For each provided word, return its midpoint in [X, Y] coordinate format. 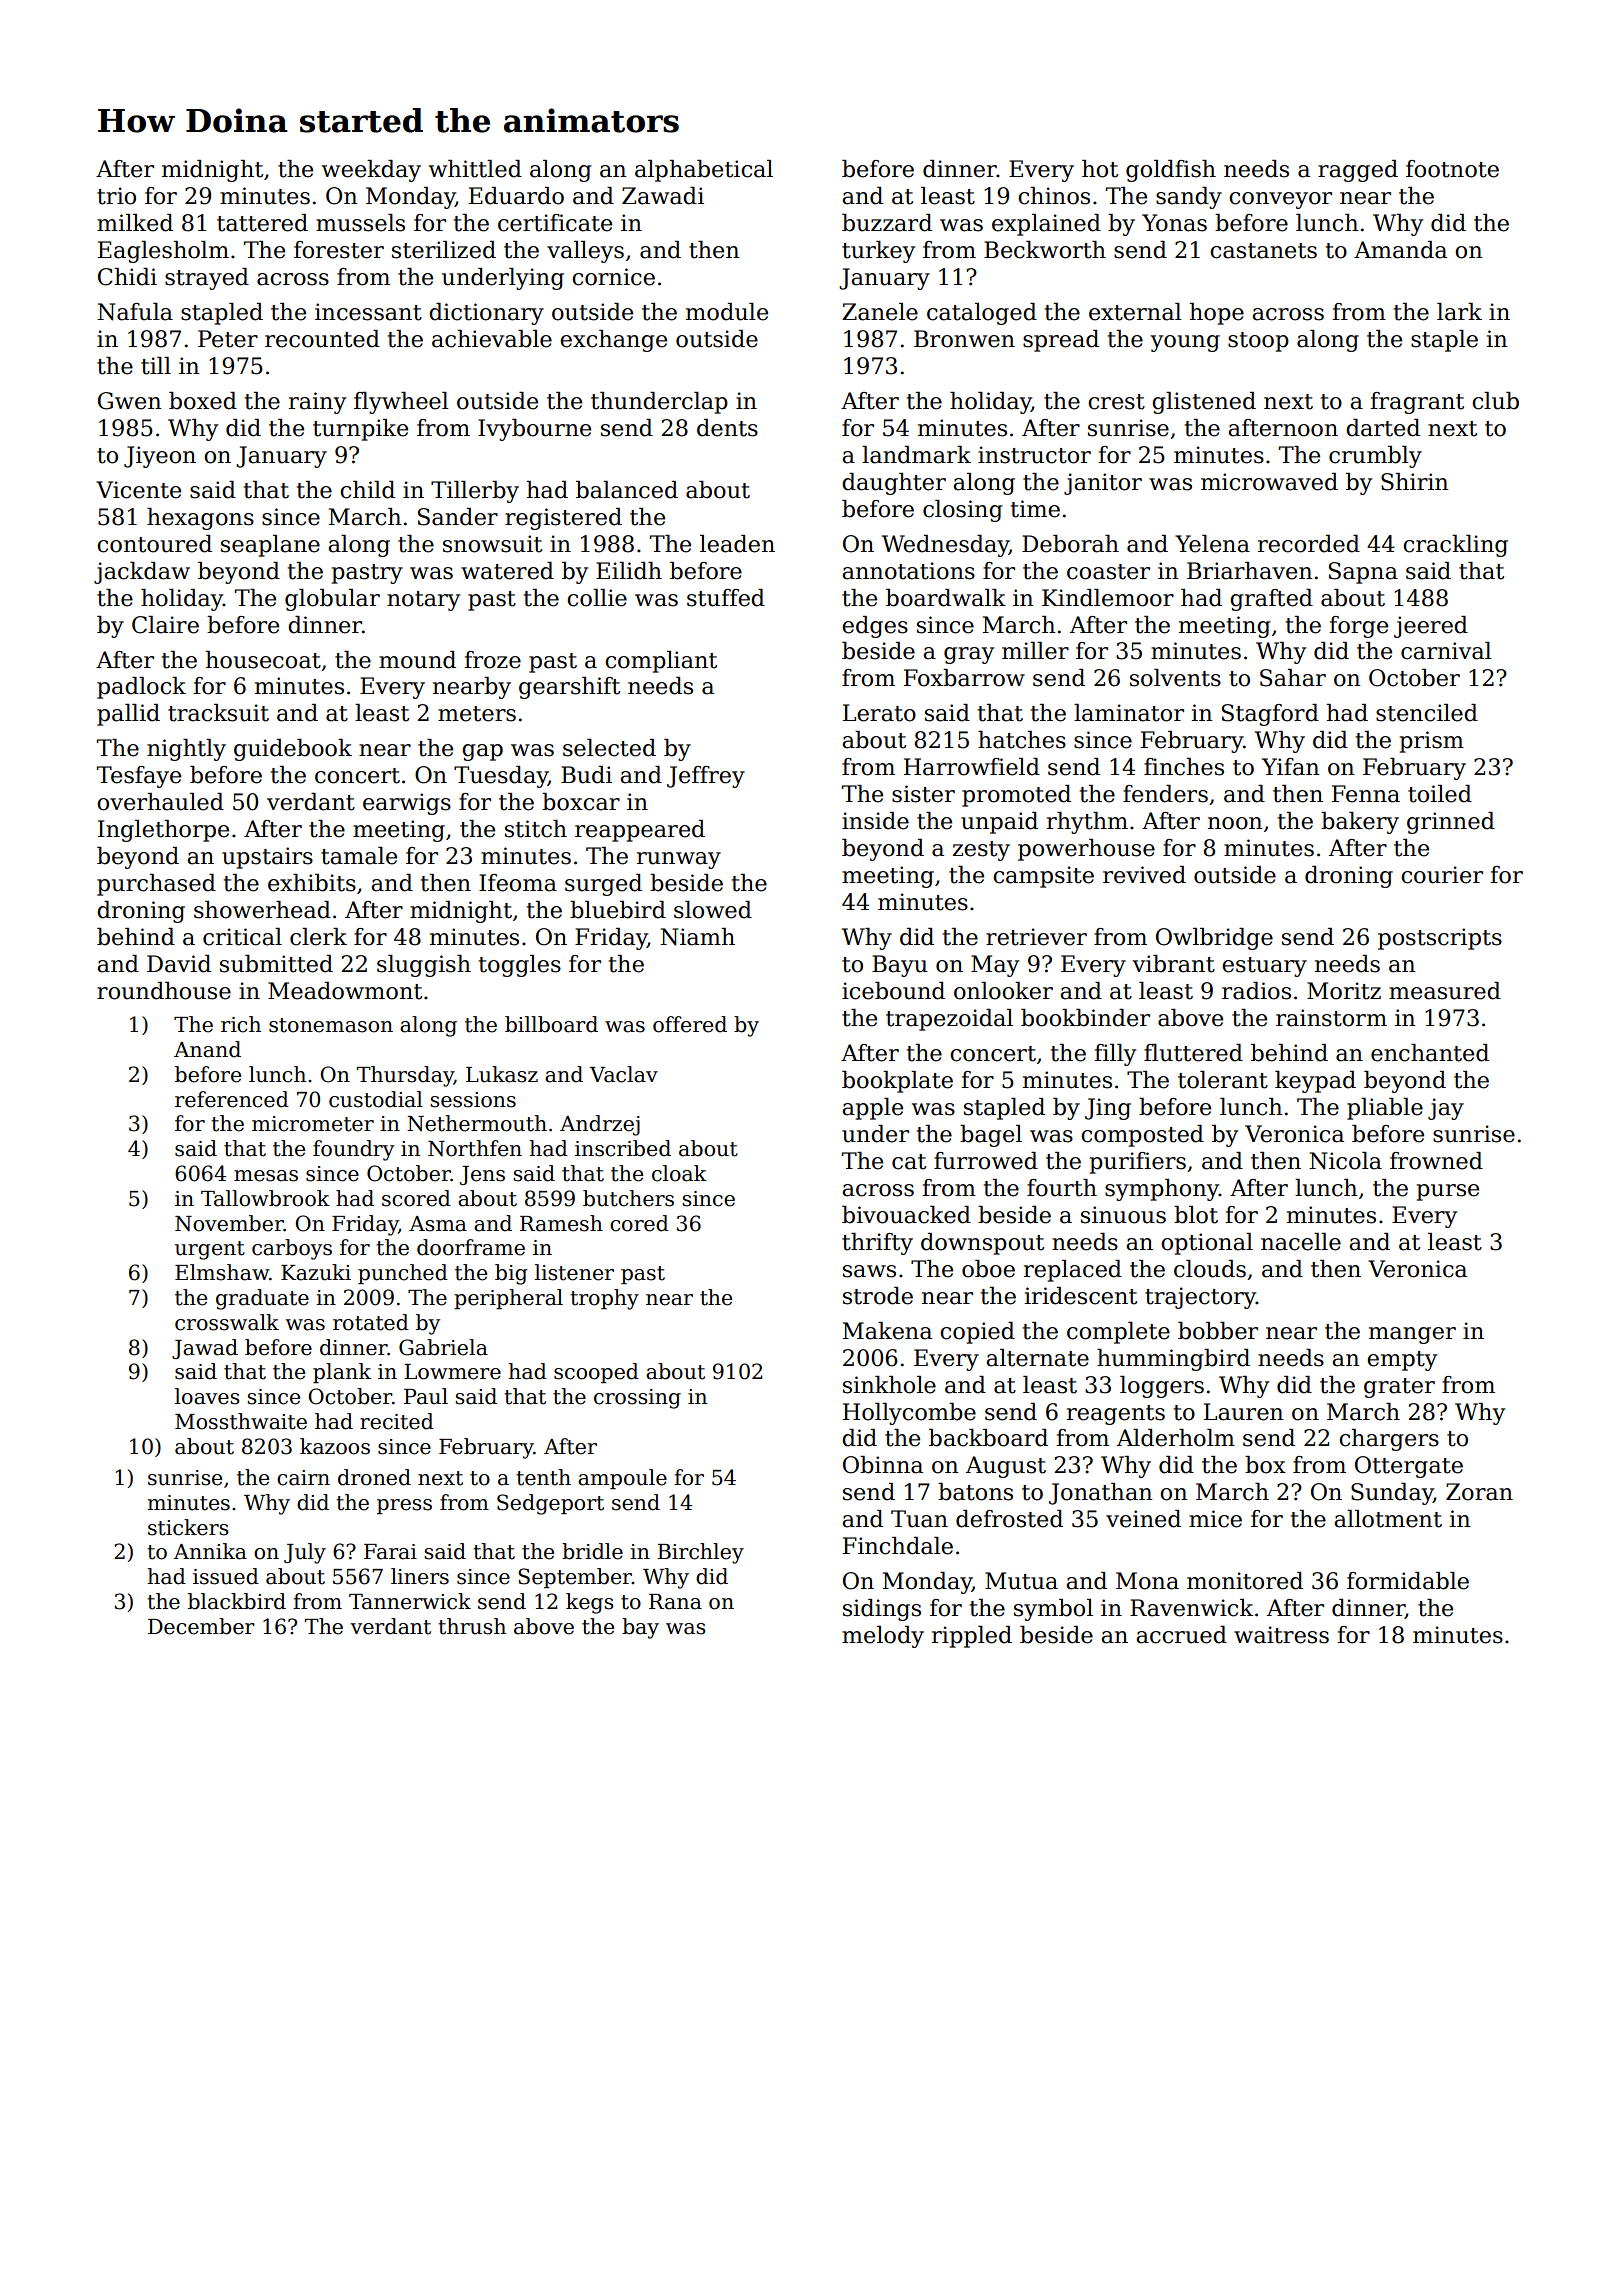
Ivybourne [534, 430]
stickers [188, 1527]
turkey [878, 252]
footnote [1452, 169]
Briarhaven [1250, 571]
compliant [661, 662]
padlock [141, 688]
